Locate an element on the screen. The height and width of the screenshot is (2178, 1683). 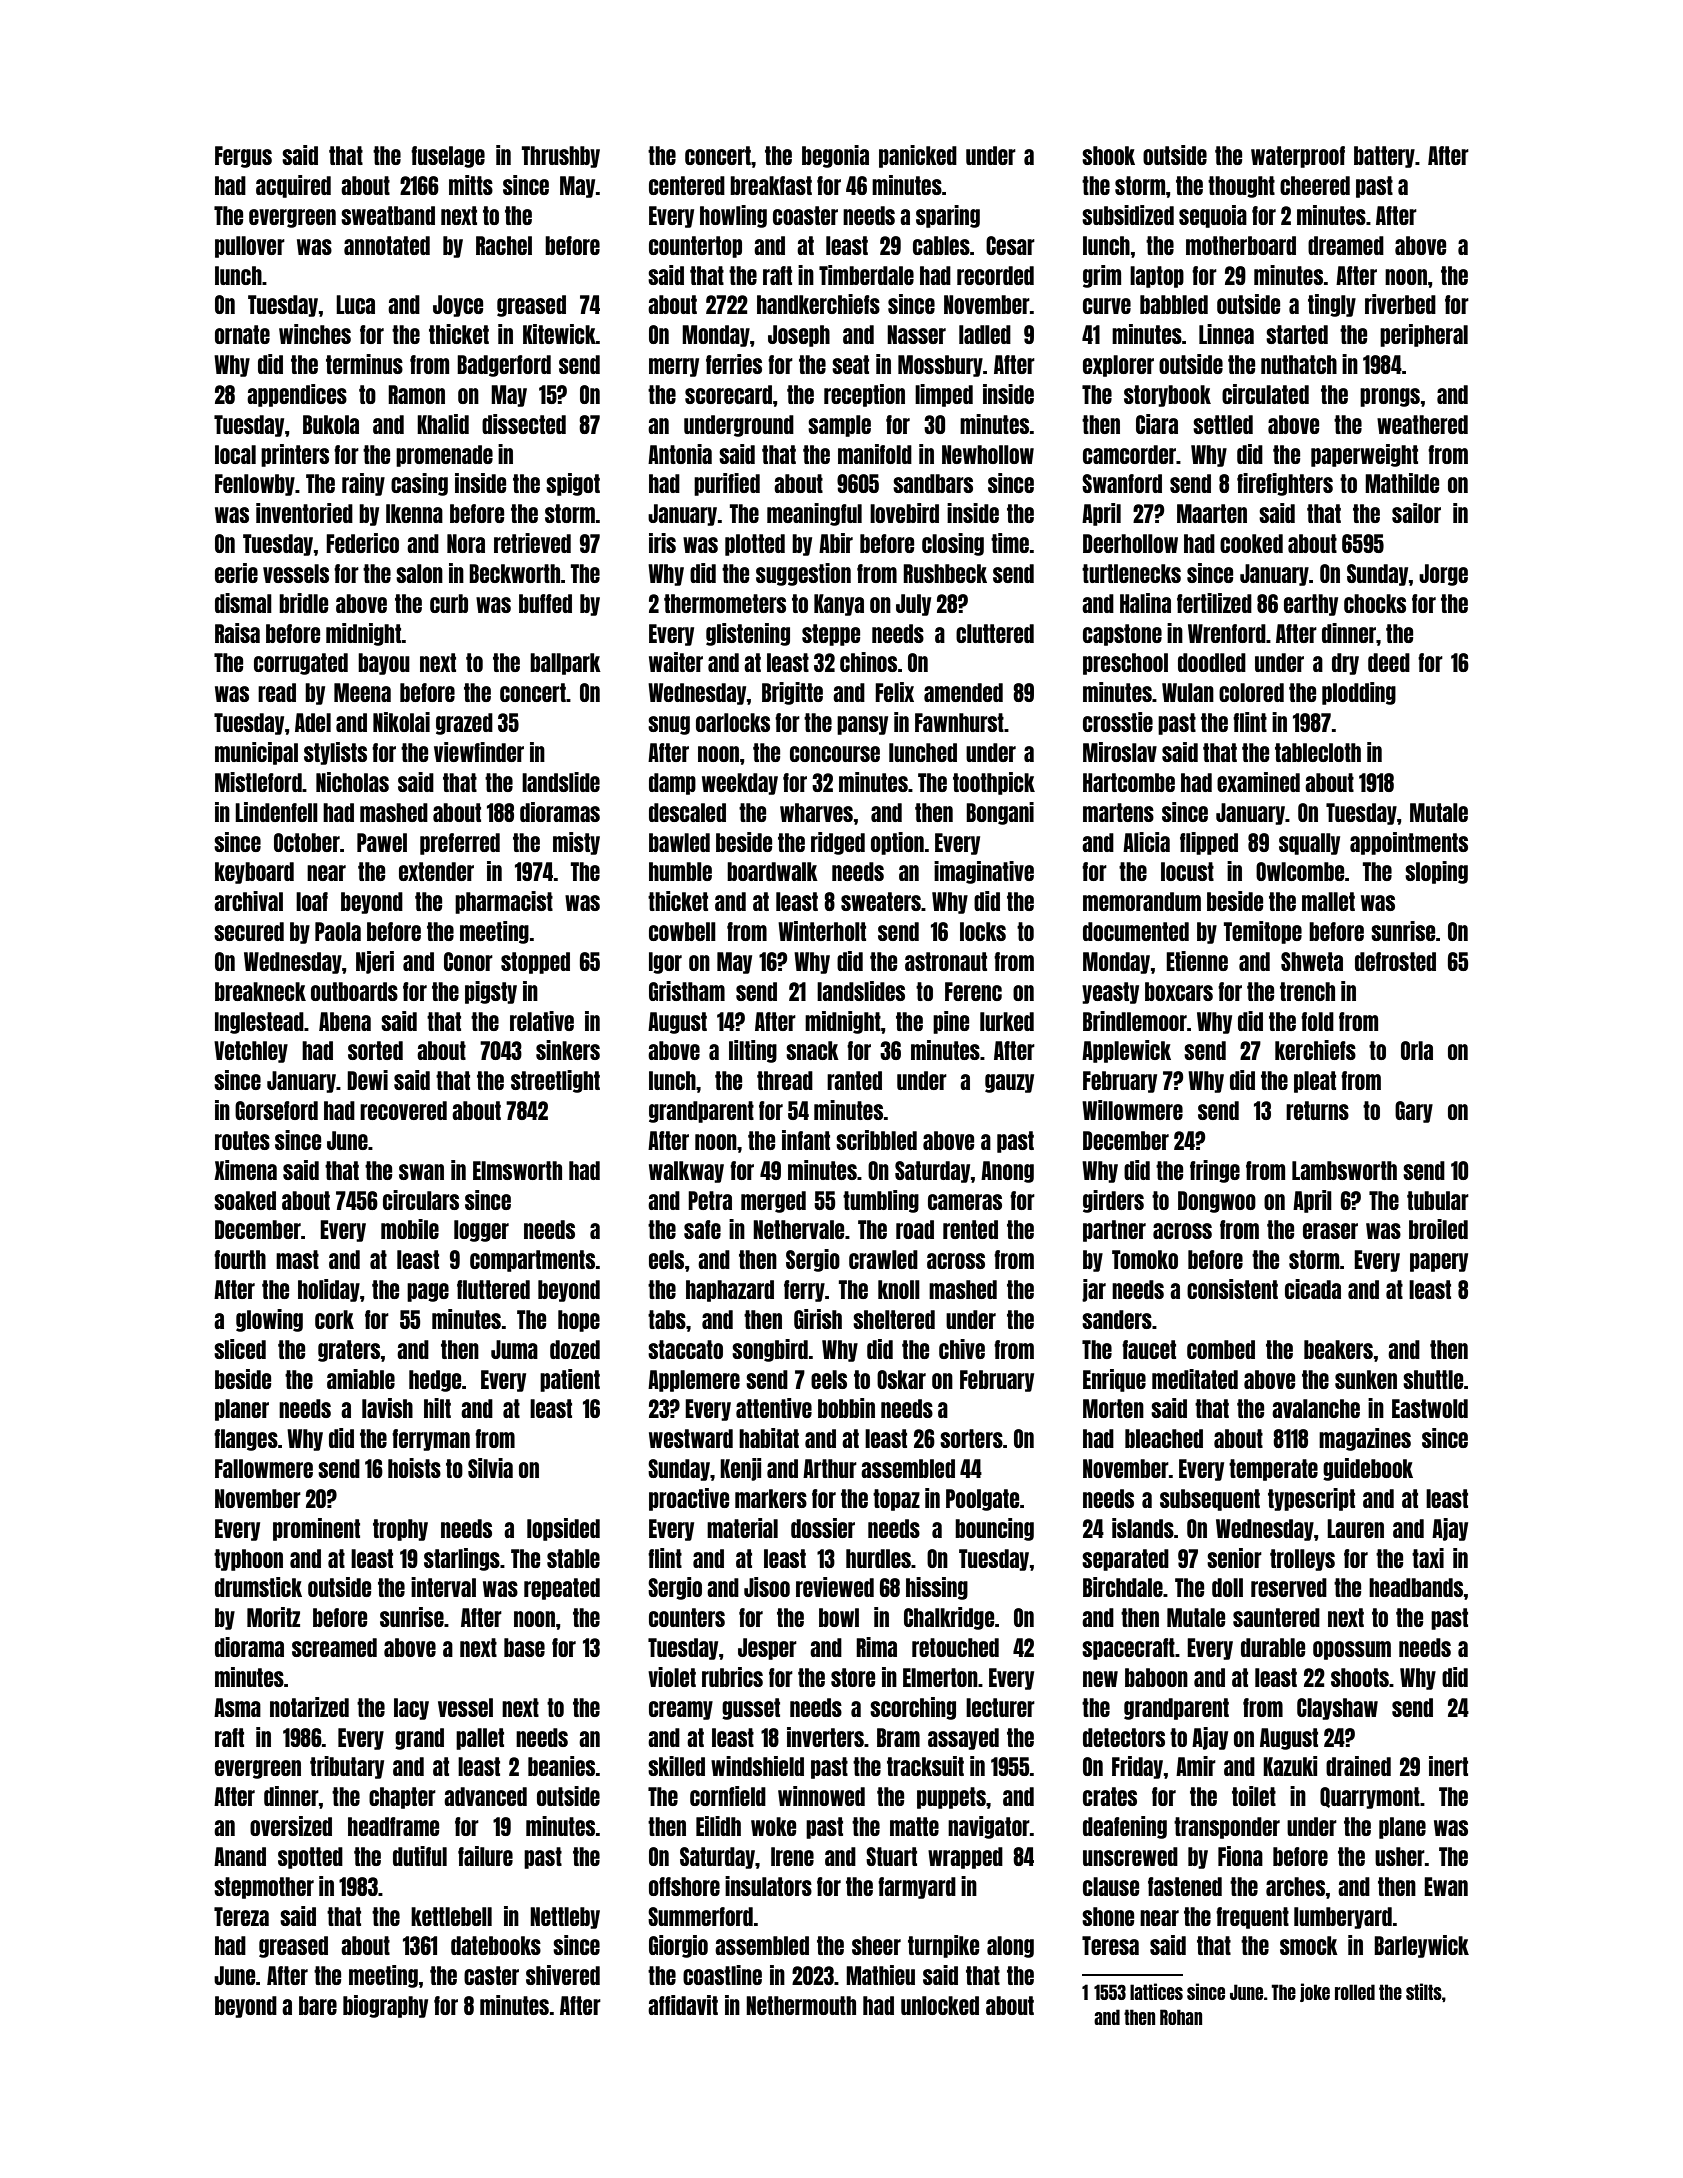
unlocked is located at coordinates (940, 2005).
